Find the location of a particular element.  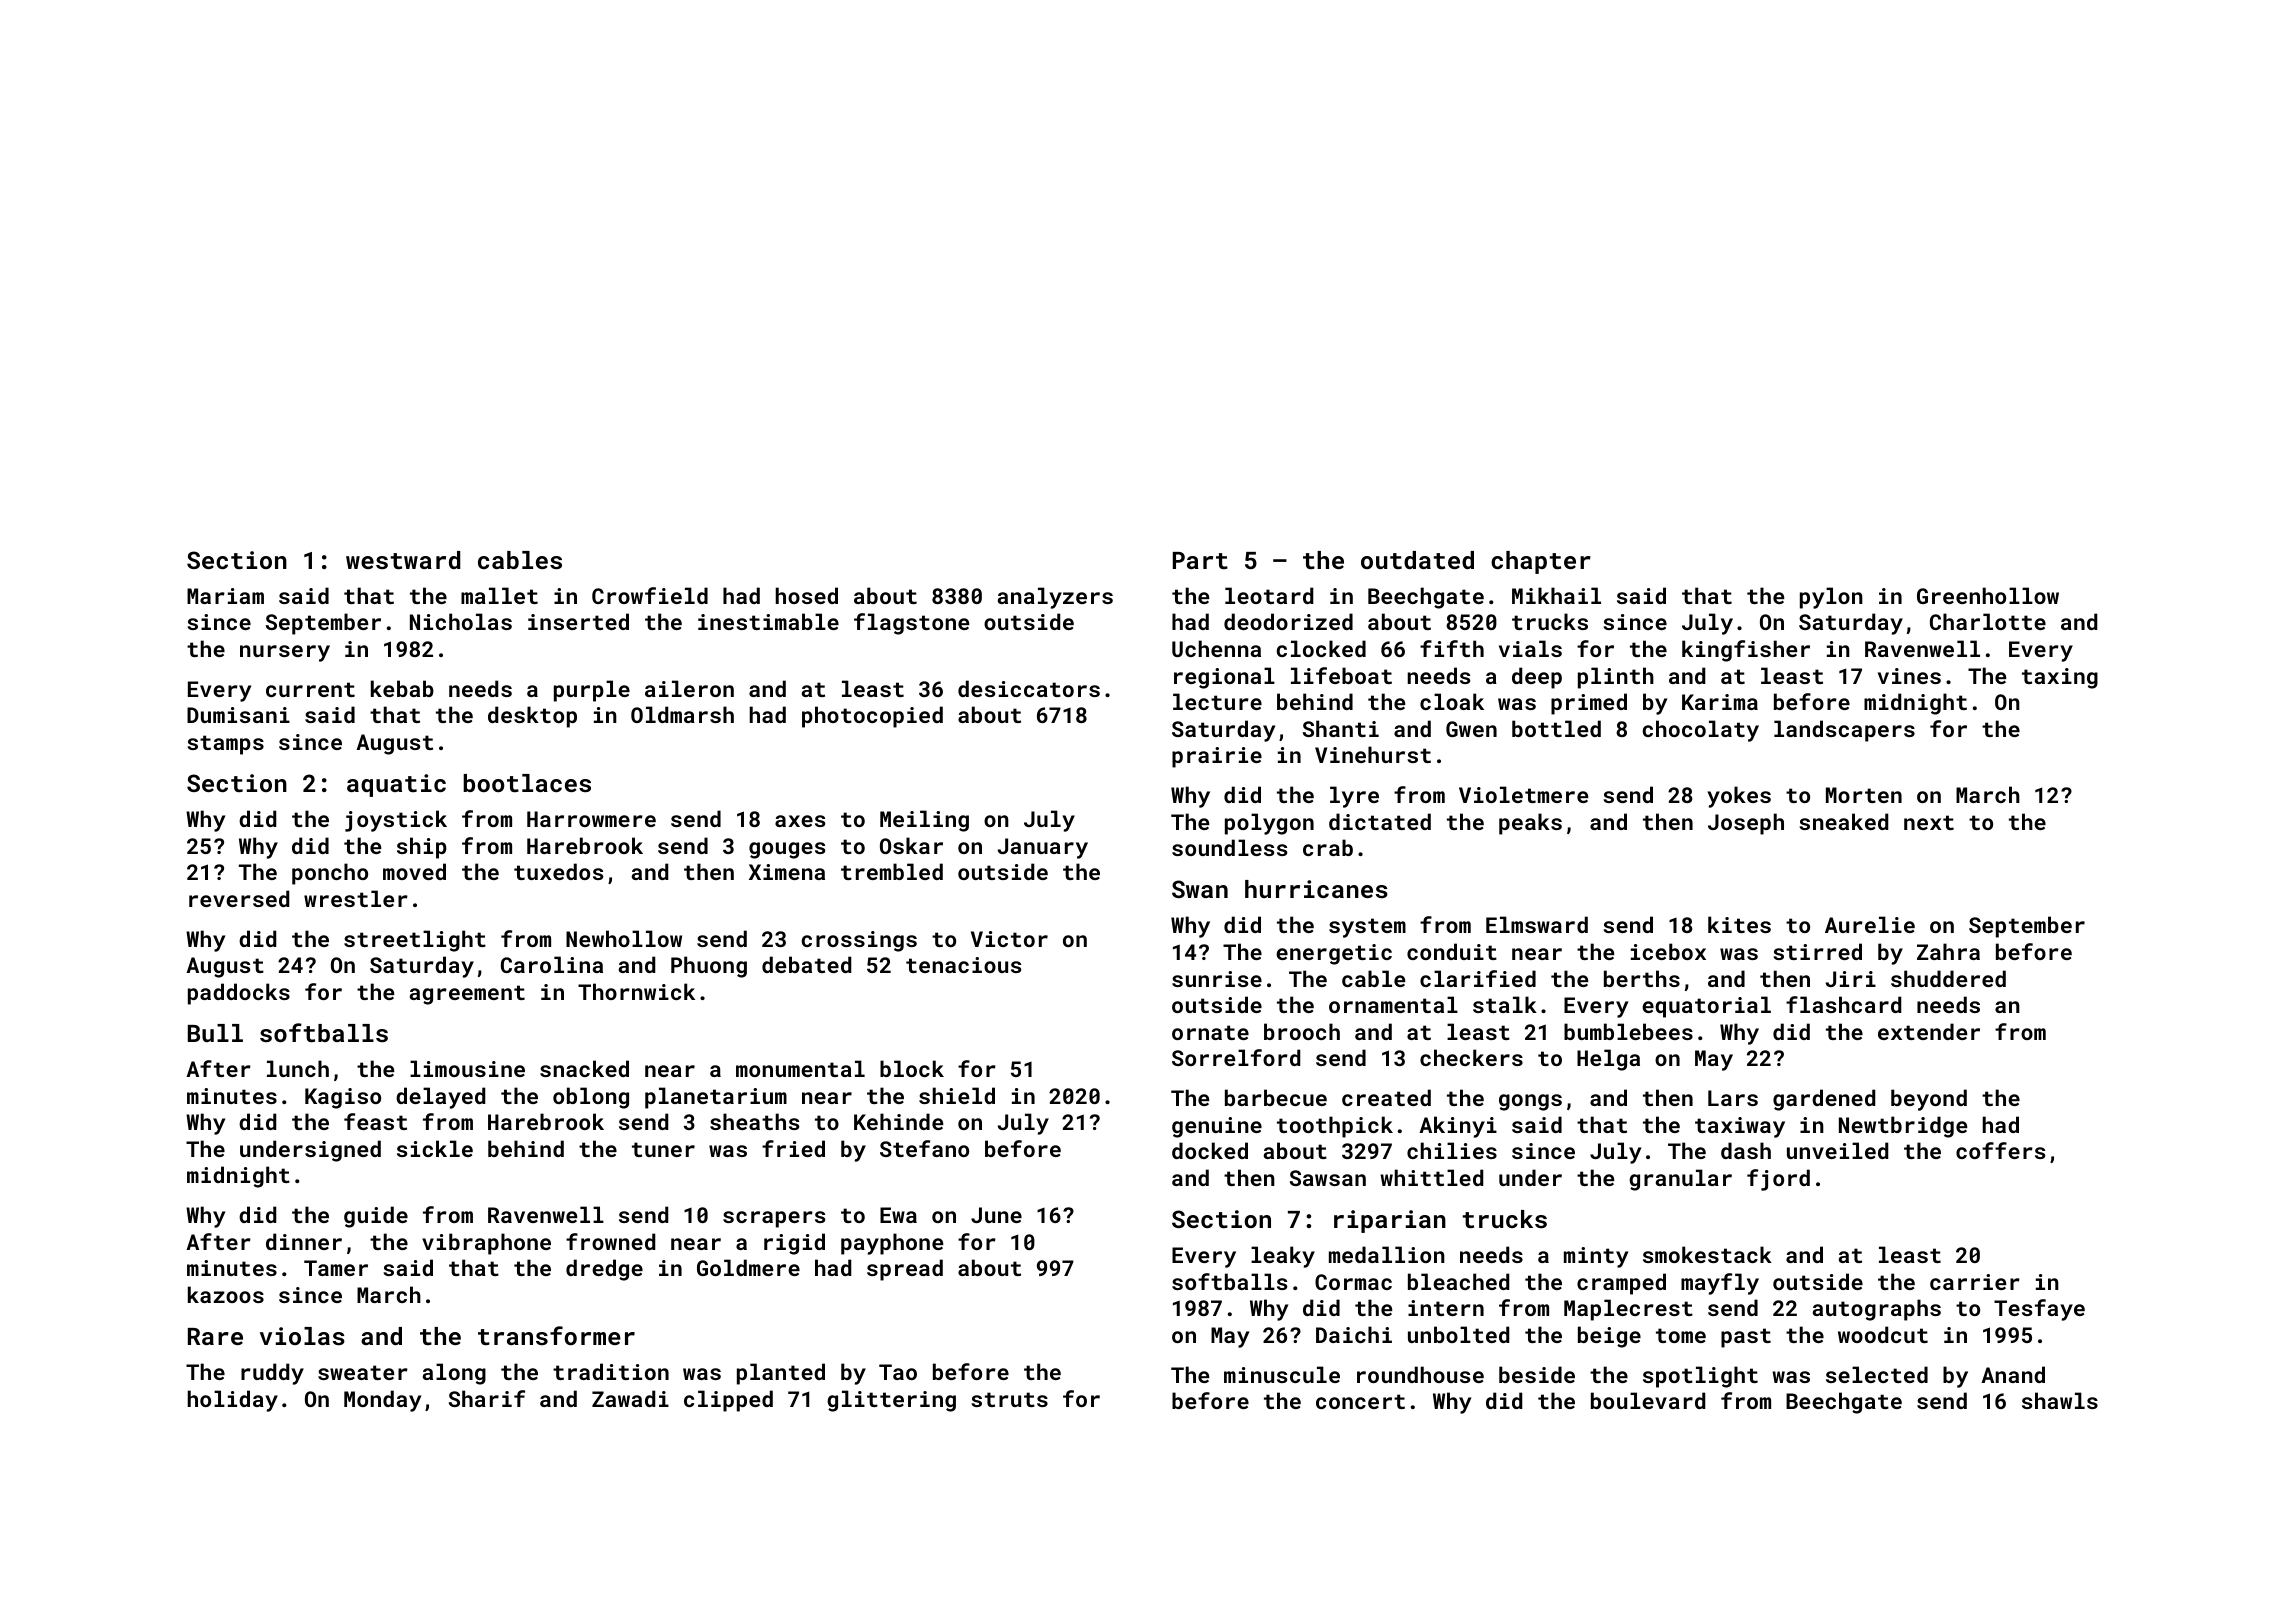

Zawadi is located at coordinates (630, 1398).
